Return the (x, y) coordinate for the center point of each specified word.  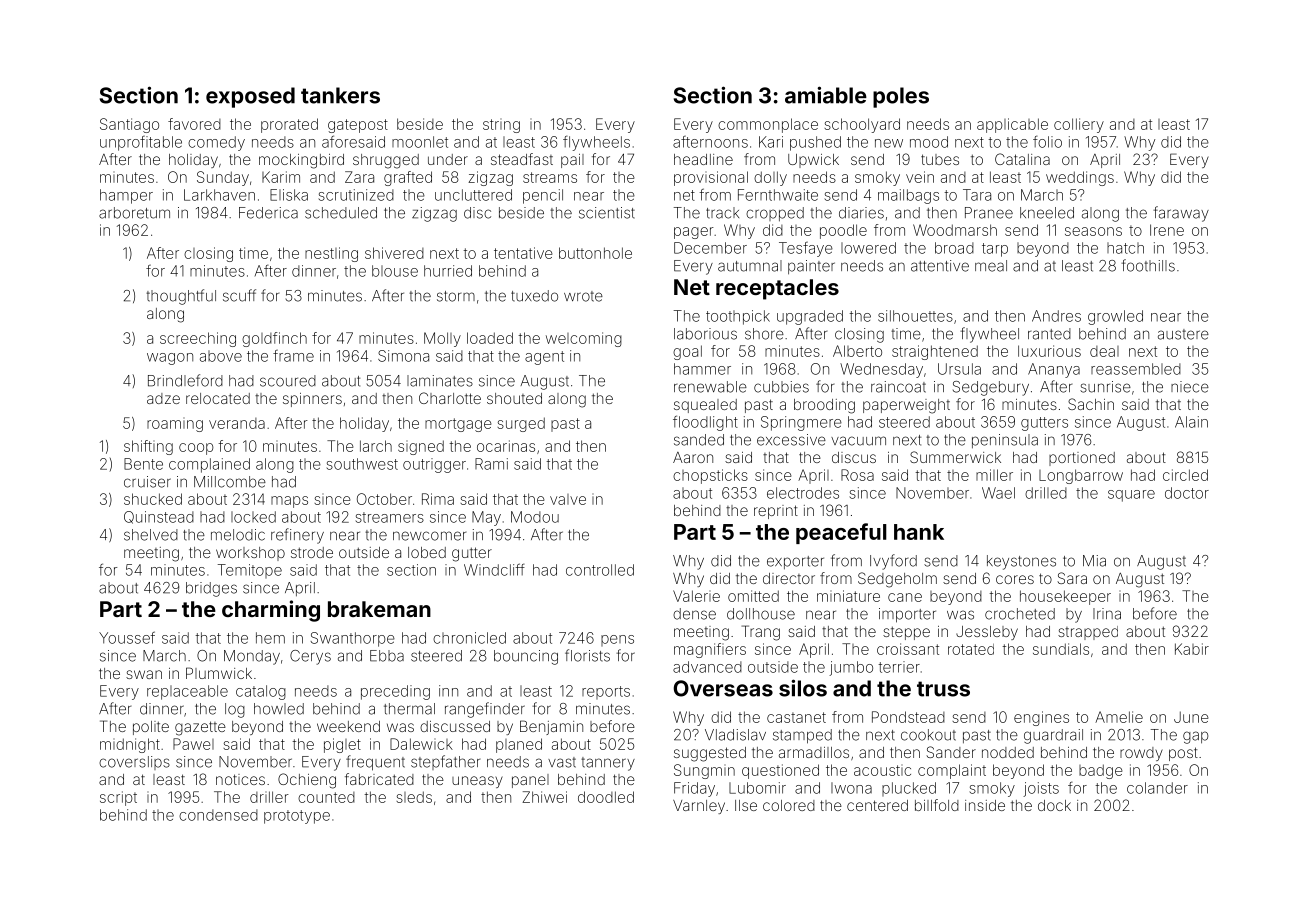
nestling (331, 254)
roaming (175, 426)
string (501, 126)
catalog (261, 692)
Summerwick (955, 457)
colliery (1079, 125)
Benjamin (551, 727)
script (118, 798)
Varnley (699, 807)
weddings (1080, 178)
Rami (491, 464)
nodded (1008, 752)
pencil (543, 196)
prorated (289, 125)
